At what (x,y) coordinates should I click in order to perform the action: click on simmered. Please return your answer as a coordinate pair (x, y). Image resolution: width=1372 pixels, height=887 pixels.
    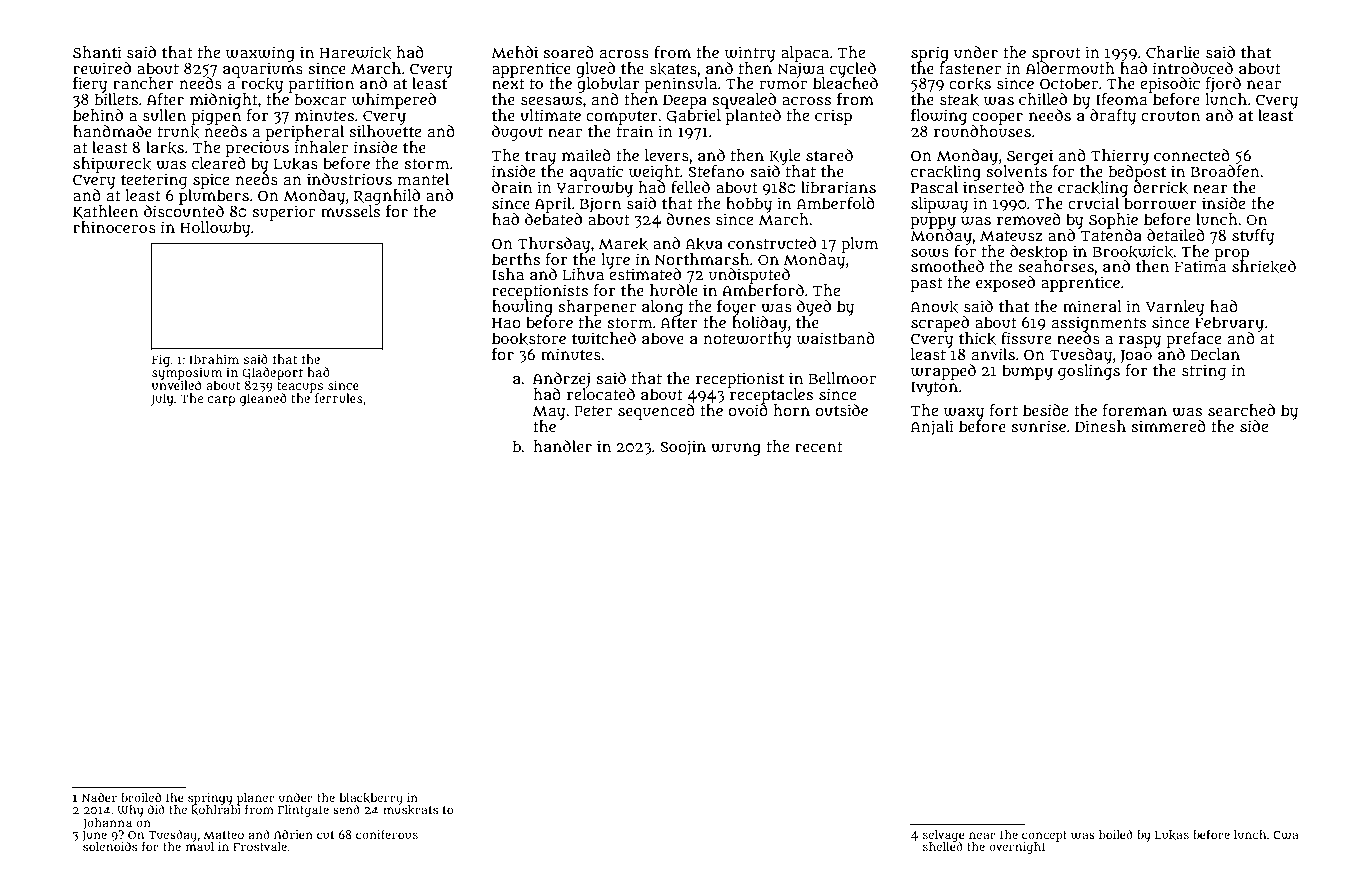
    Looking at the image, I should click on (1168, 426).
